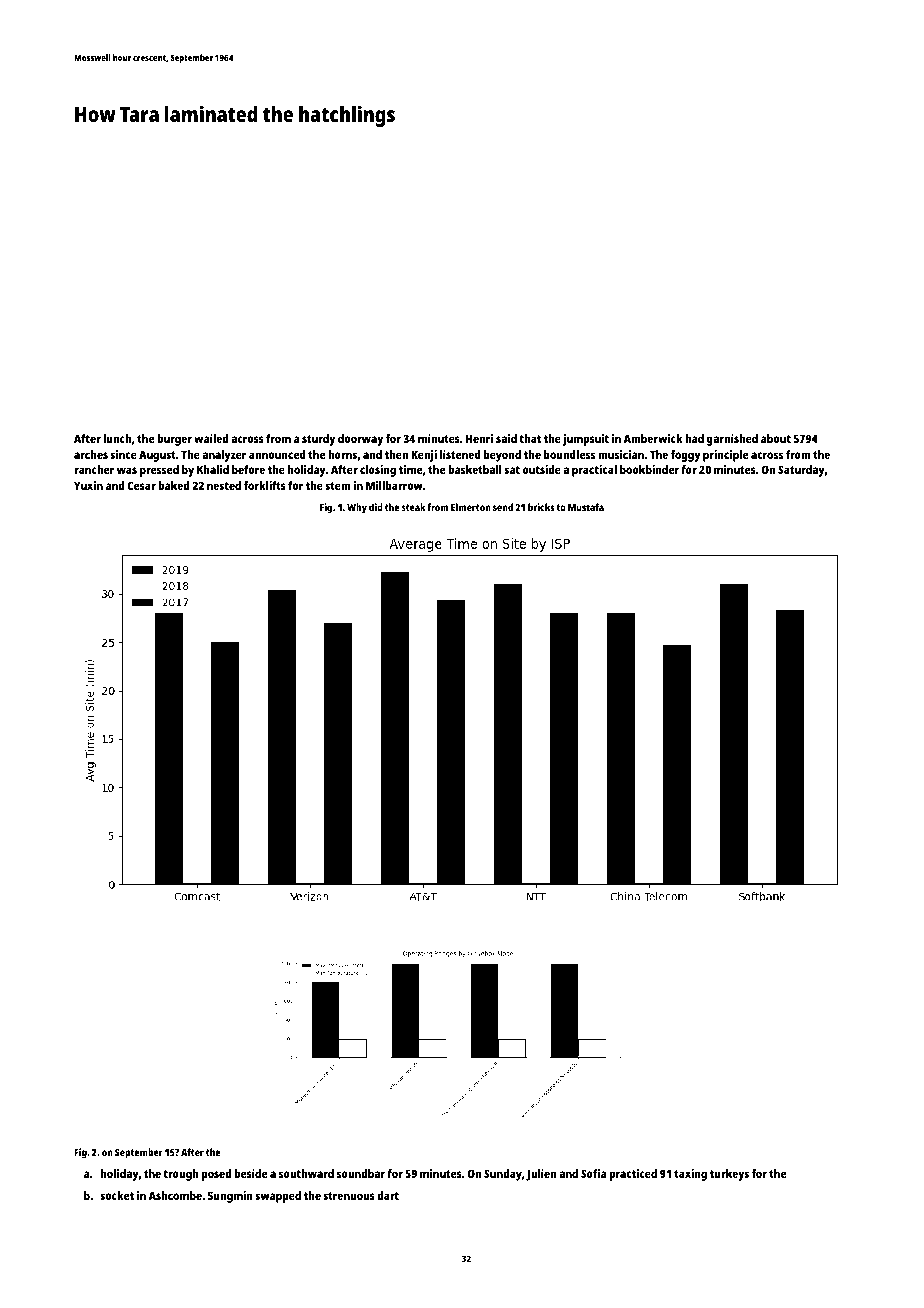 The height and width of the screenshot is (1308, 924). I want to click on doorway, so click(360, 440).
